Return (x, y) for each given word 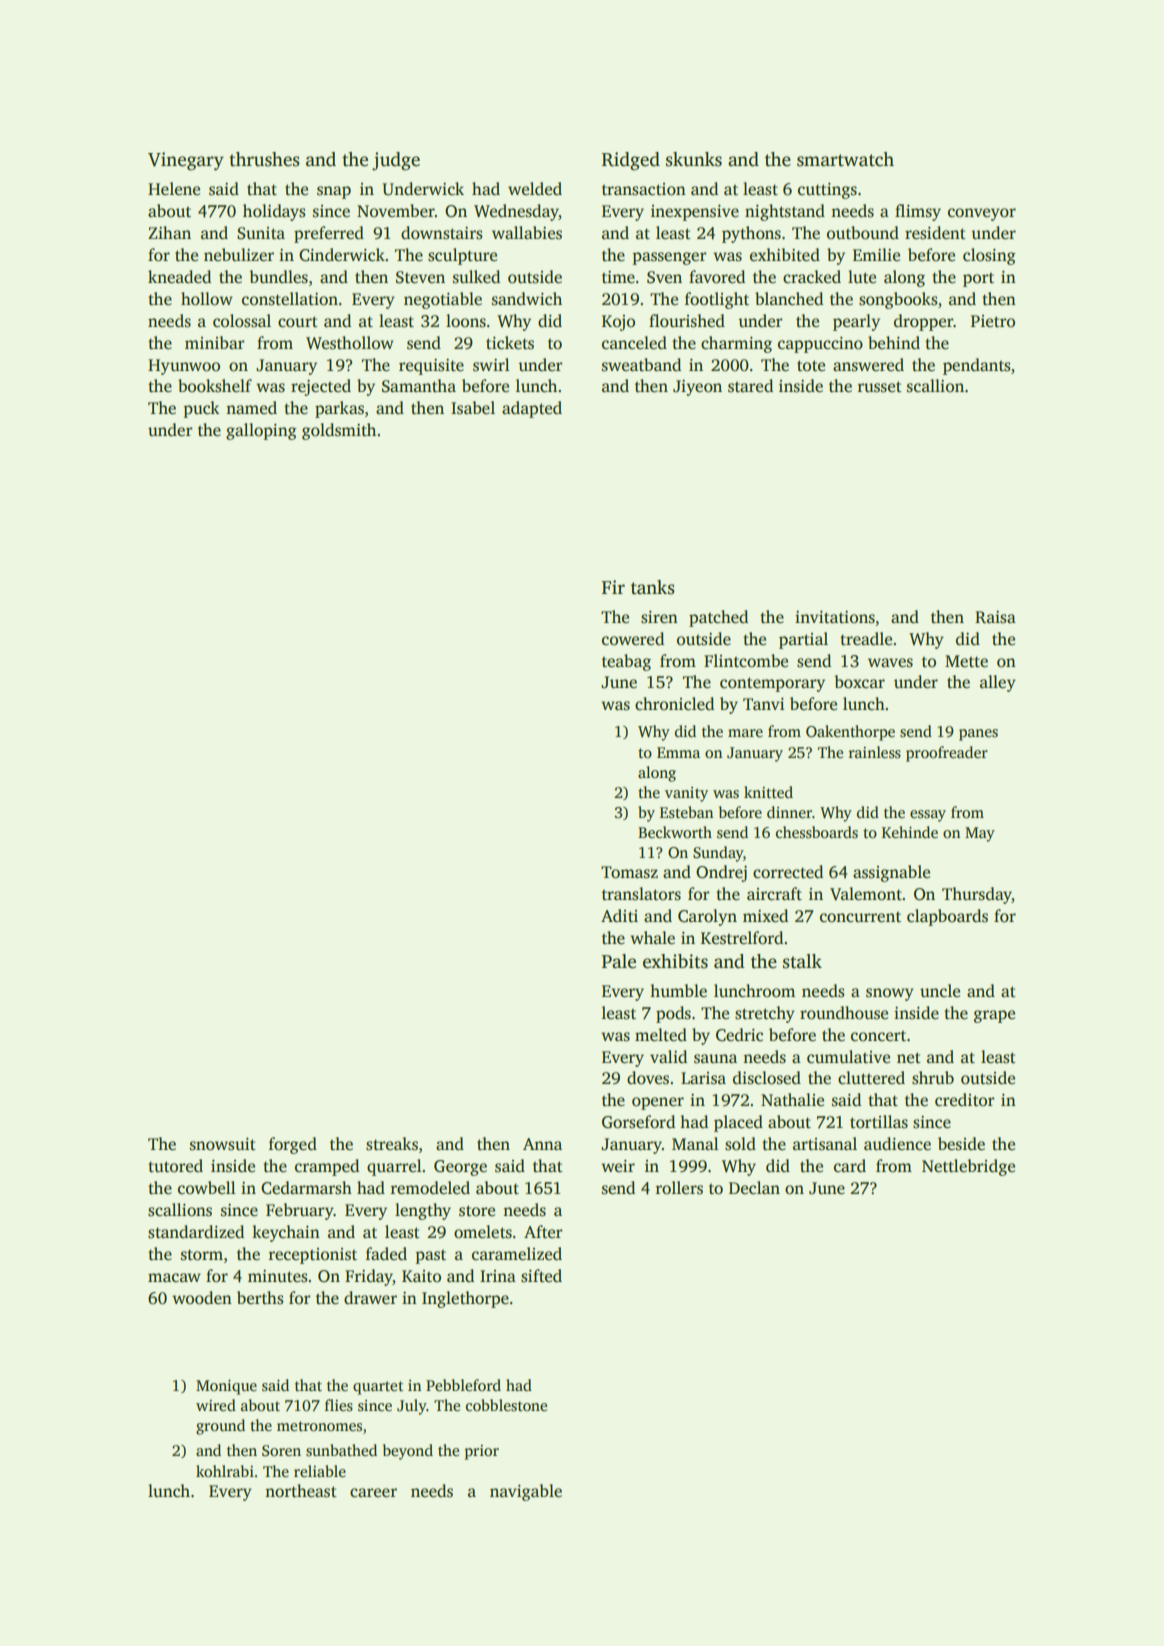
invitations (835, 617)
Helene (174, 189)
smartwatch (845, 159)
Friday (369, 1277)
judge (396, 161)
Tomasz (629, 872)
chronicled (674, 704)
